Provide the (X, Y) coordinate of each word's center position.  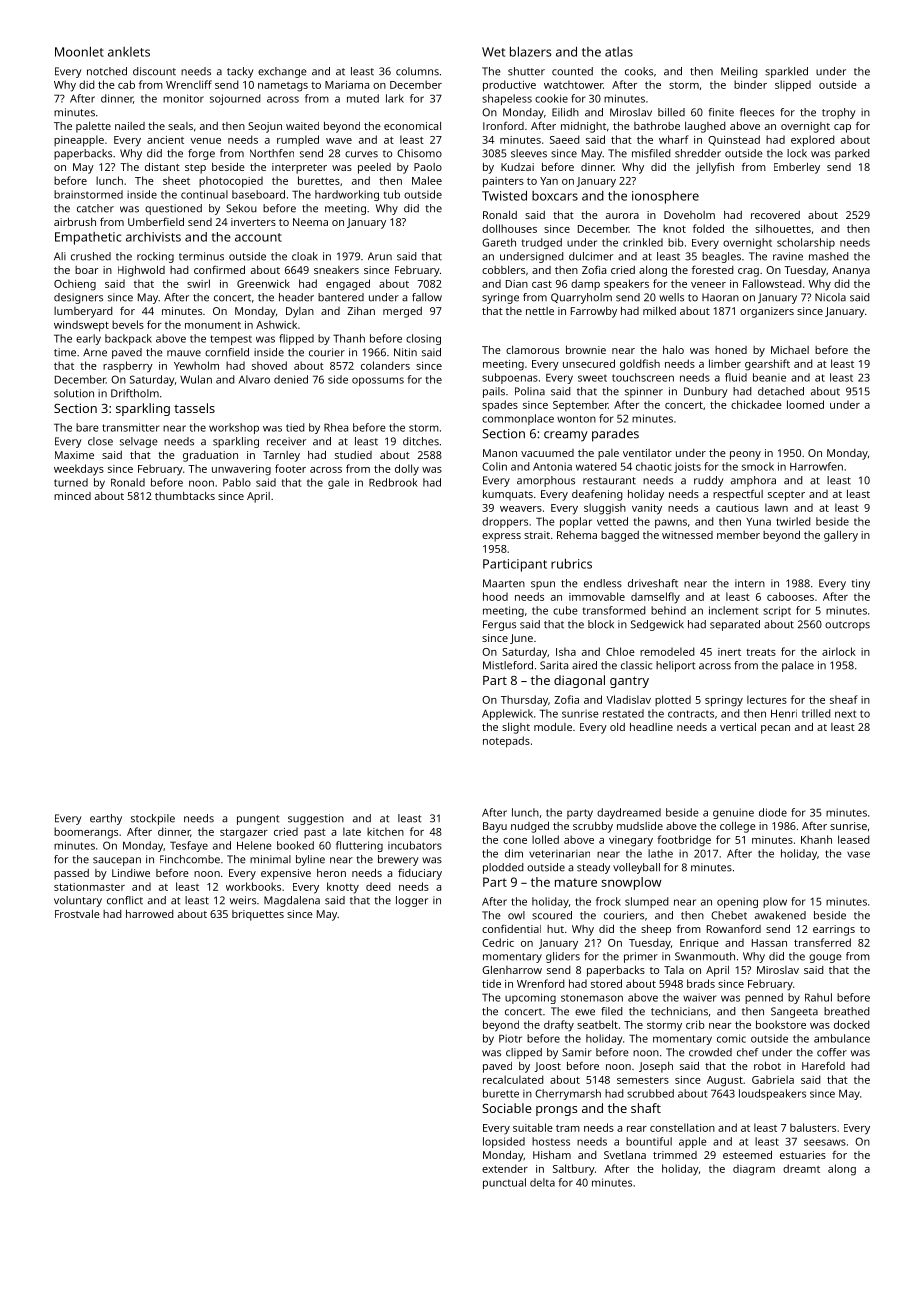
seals (180, 126)
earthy (106, 819)
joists (687, 467)
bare (87, 427)
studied (353, 455)
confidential (511, 928)
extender (505, 1168)
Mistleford (508, 665)
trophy (838, 113)
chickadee (756, 404)
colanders (385, 365)
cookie (551, 98)
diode (773, 812)
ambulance (842, 1038)
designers (78, 298)
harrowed (150, 914)
